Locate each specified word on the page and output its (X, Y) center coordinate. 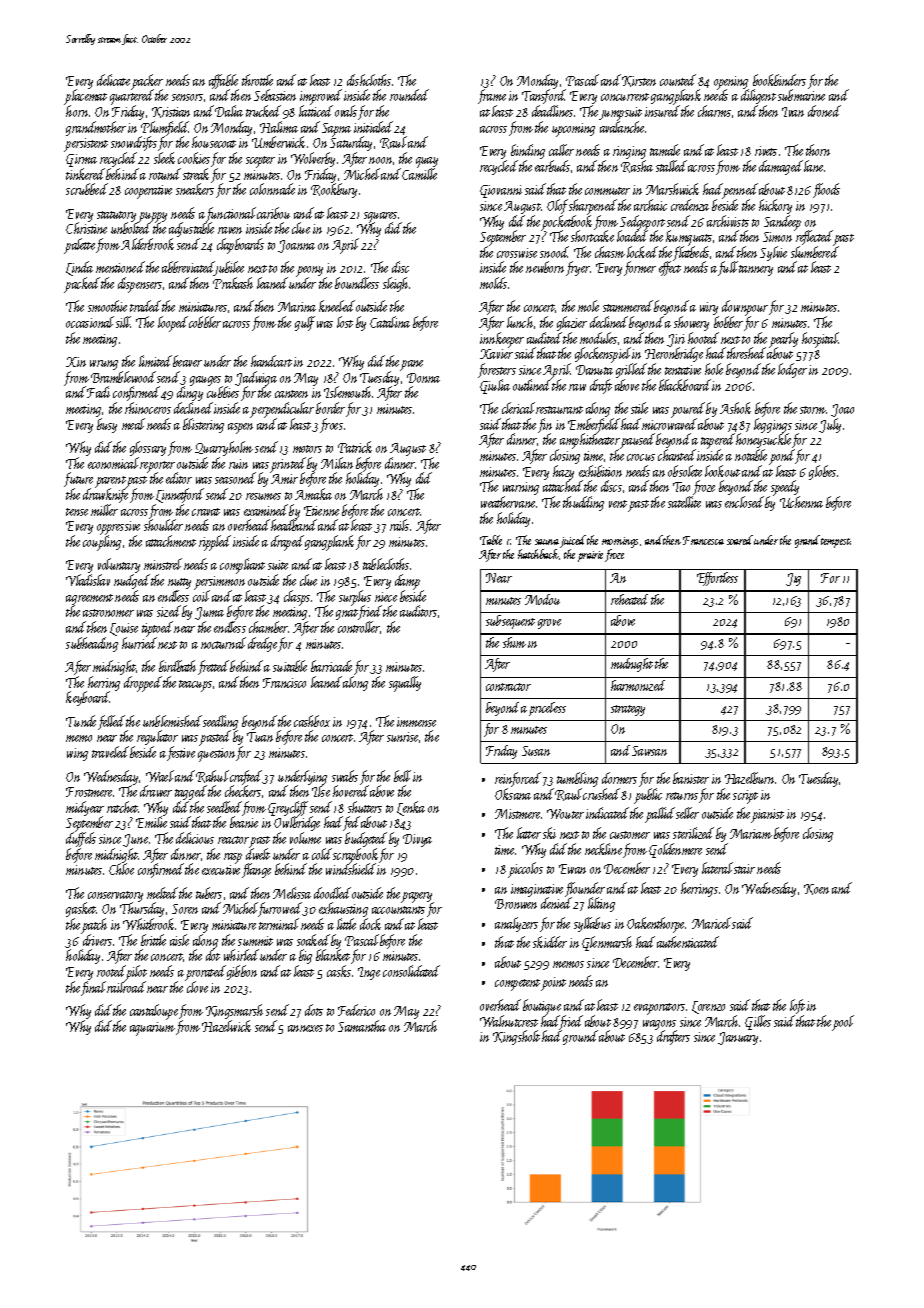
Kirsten (639, 81)
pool (843, 1022)
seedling (220, 723)
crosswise (517, 253)
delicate (113, 80)
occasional (90, 322)
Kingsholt (516, 1037)
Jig (793, 579)
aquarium (152, 1029)
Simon (777, 237)
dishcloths (369, 80)
